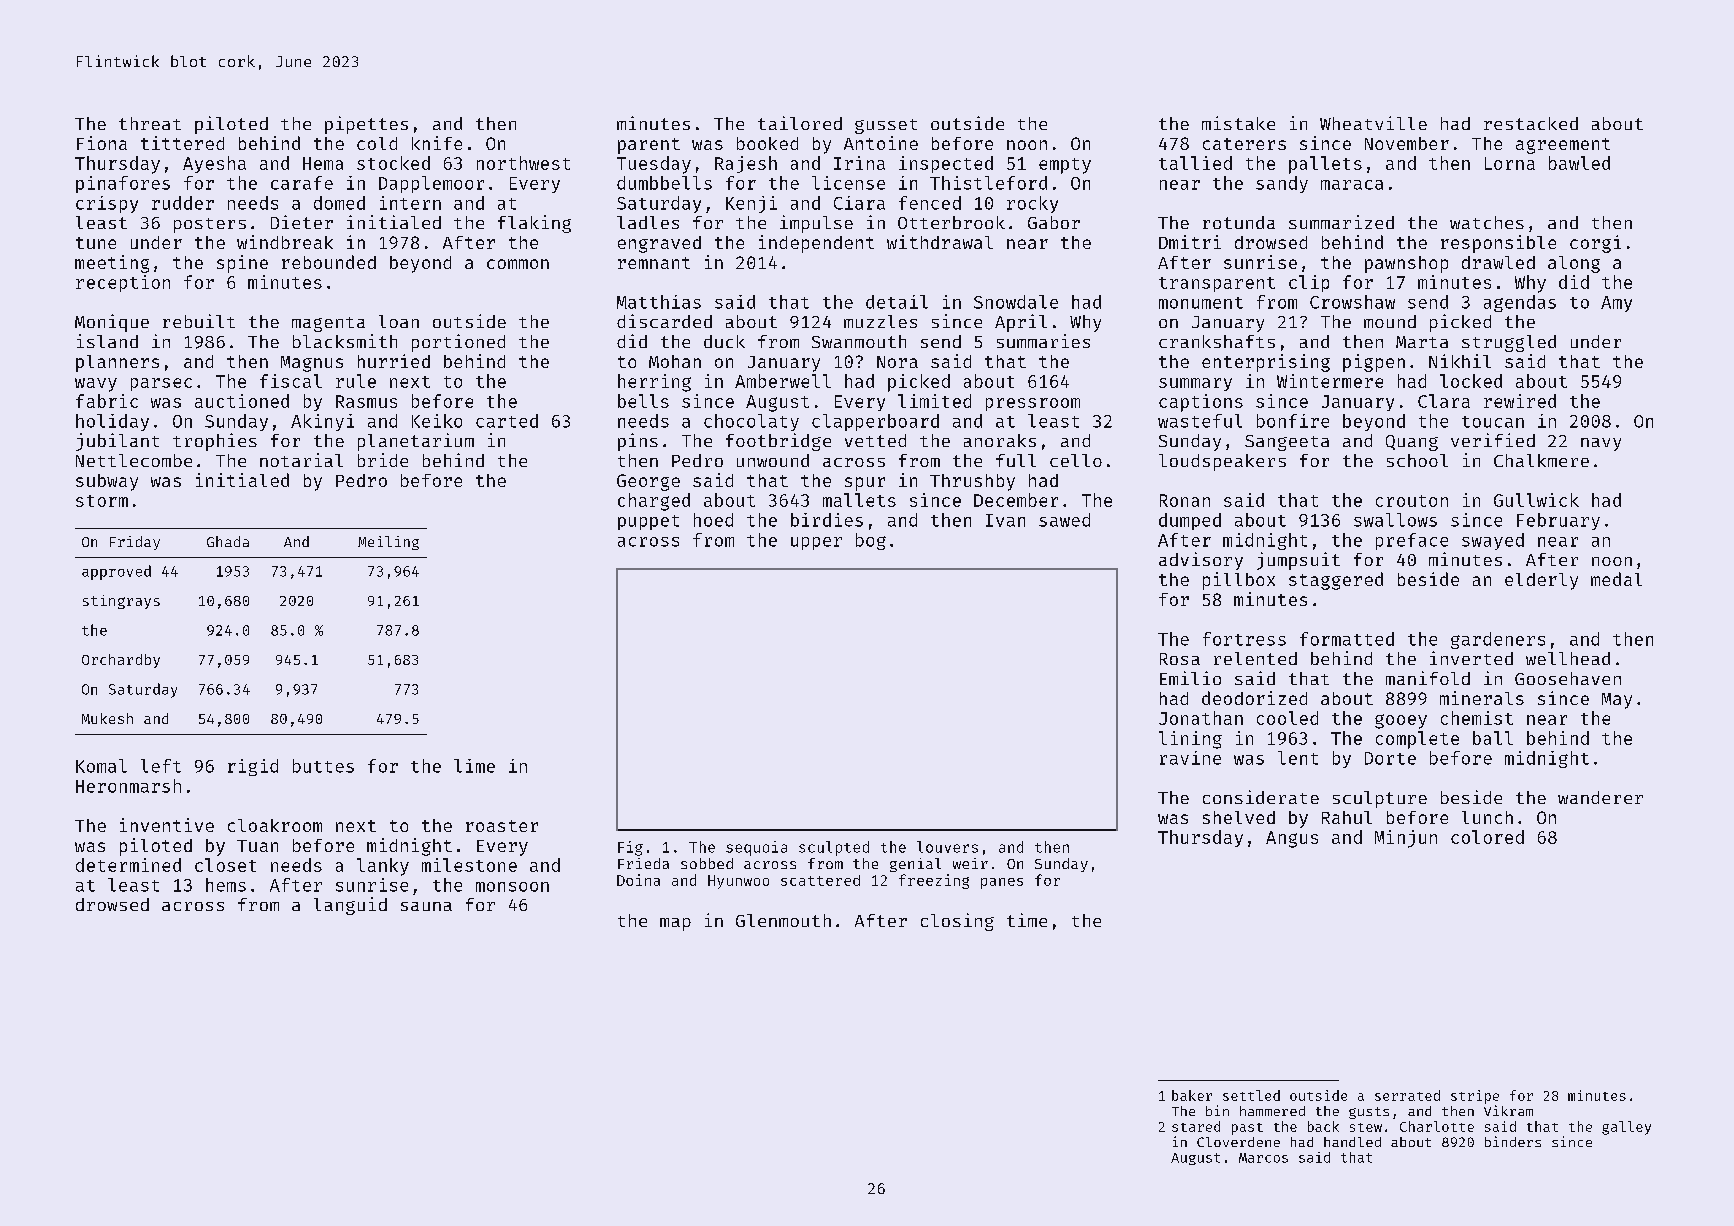  I want to click on agreement, so click(1563, 146).
